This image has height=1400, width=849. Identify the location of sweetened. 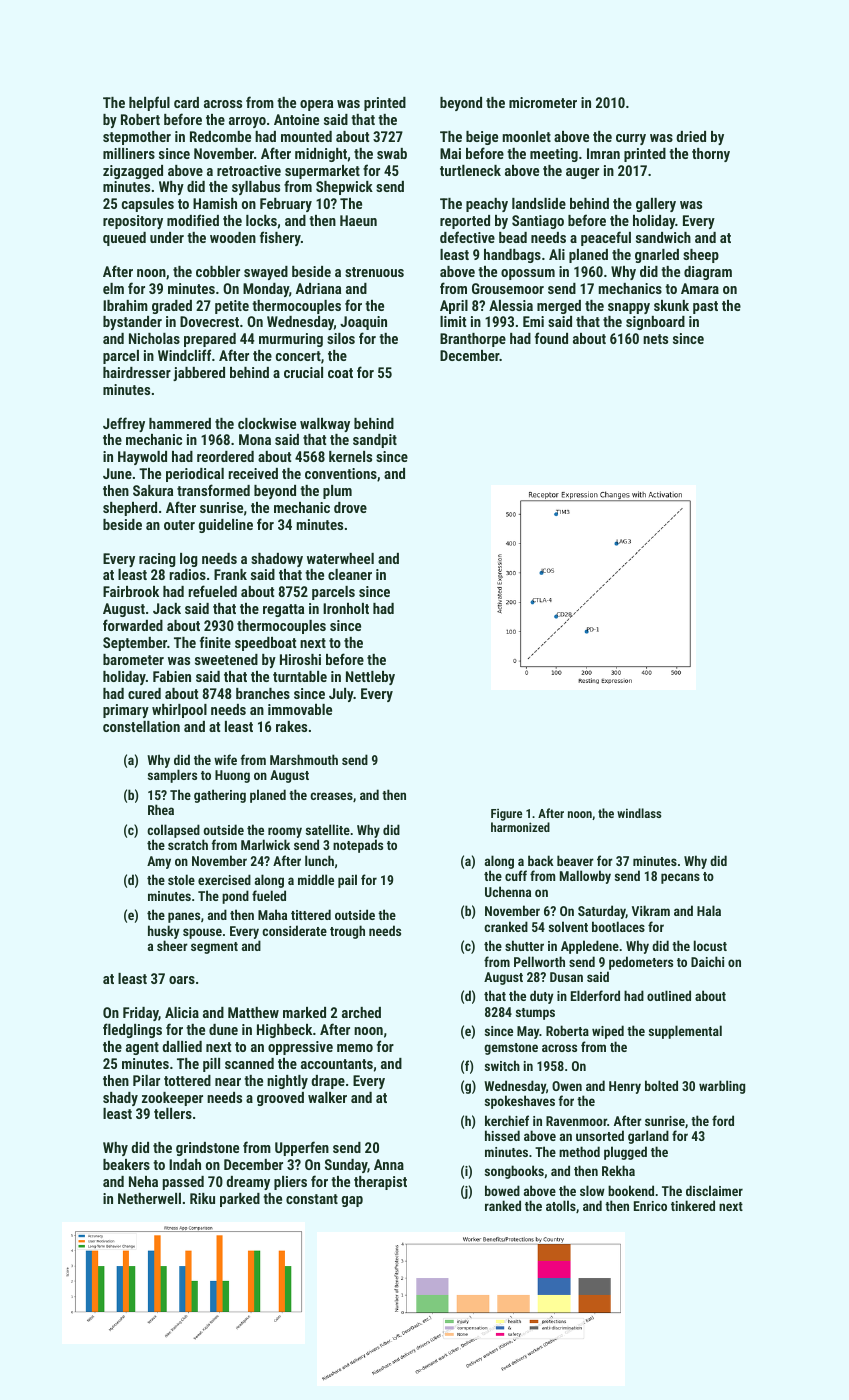
(226, 659).
